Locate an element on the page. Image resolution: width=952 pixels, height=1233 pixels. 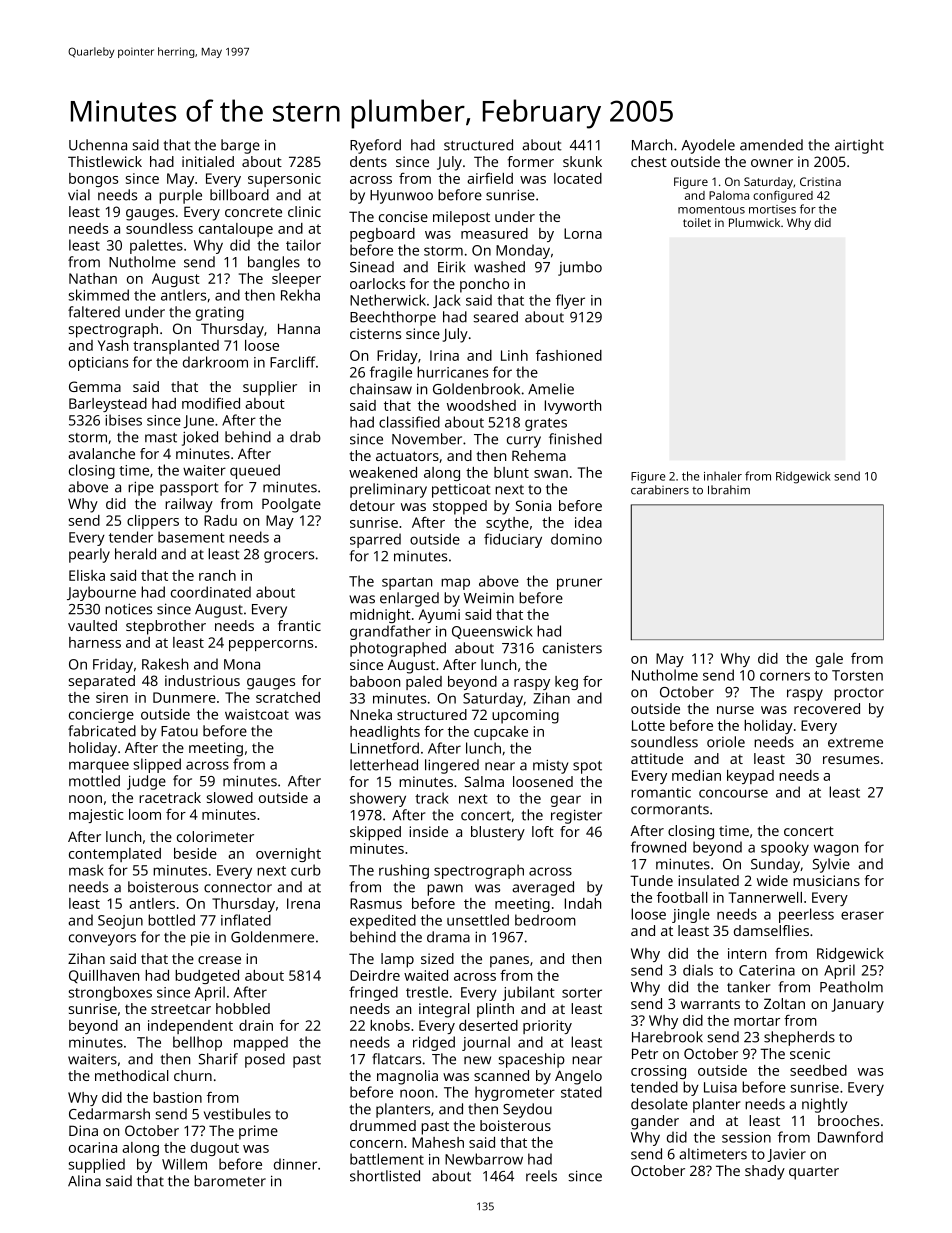
flyer is located at coordinates (570, 301).
